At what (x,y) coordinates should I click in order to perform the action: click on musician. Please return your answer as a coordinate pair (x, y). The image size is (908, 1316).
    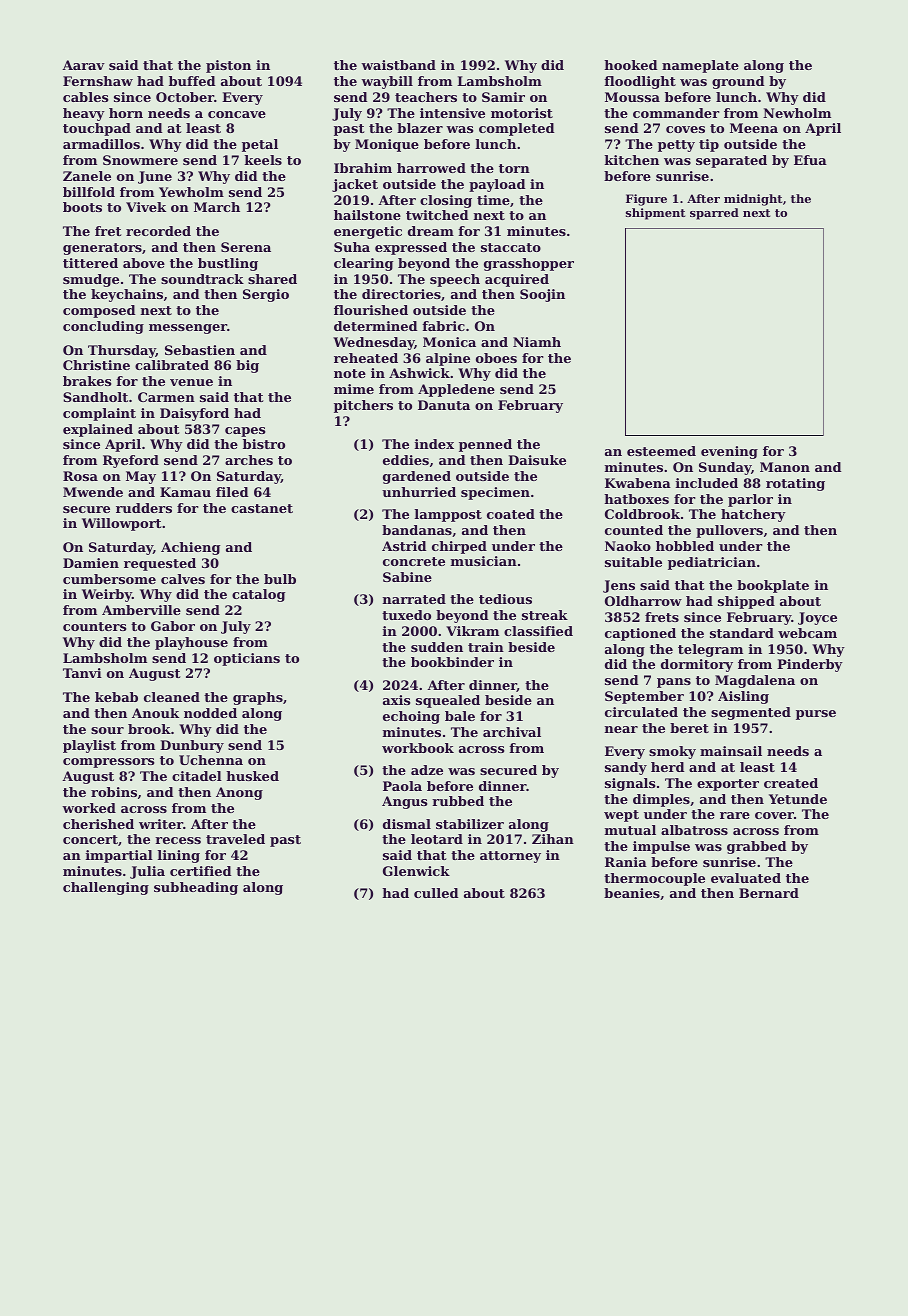
    Looking at the image, I should click on (484, 561).
